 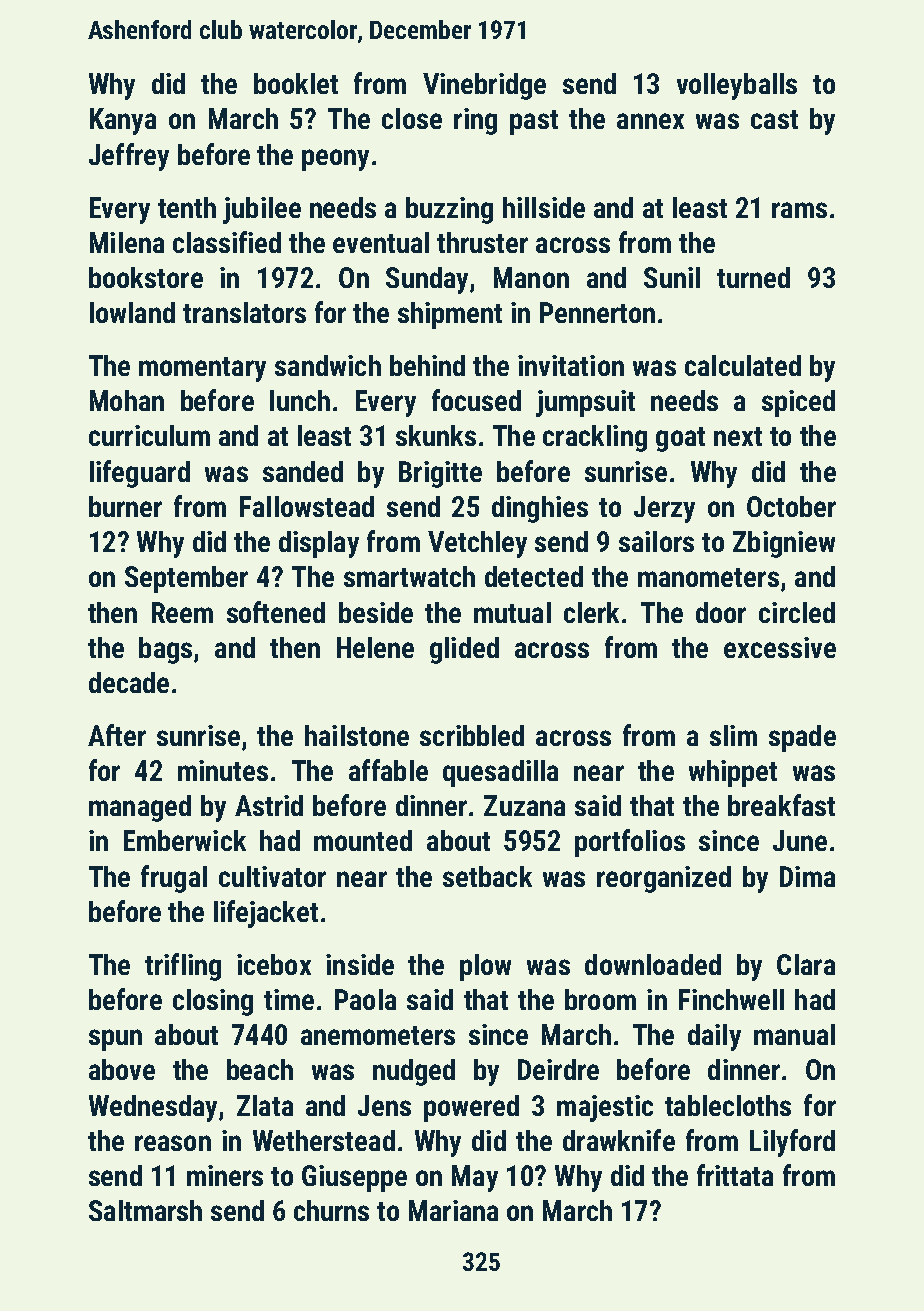 I want to click on Zuzana, so click(x=524, y=805).
